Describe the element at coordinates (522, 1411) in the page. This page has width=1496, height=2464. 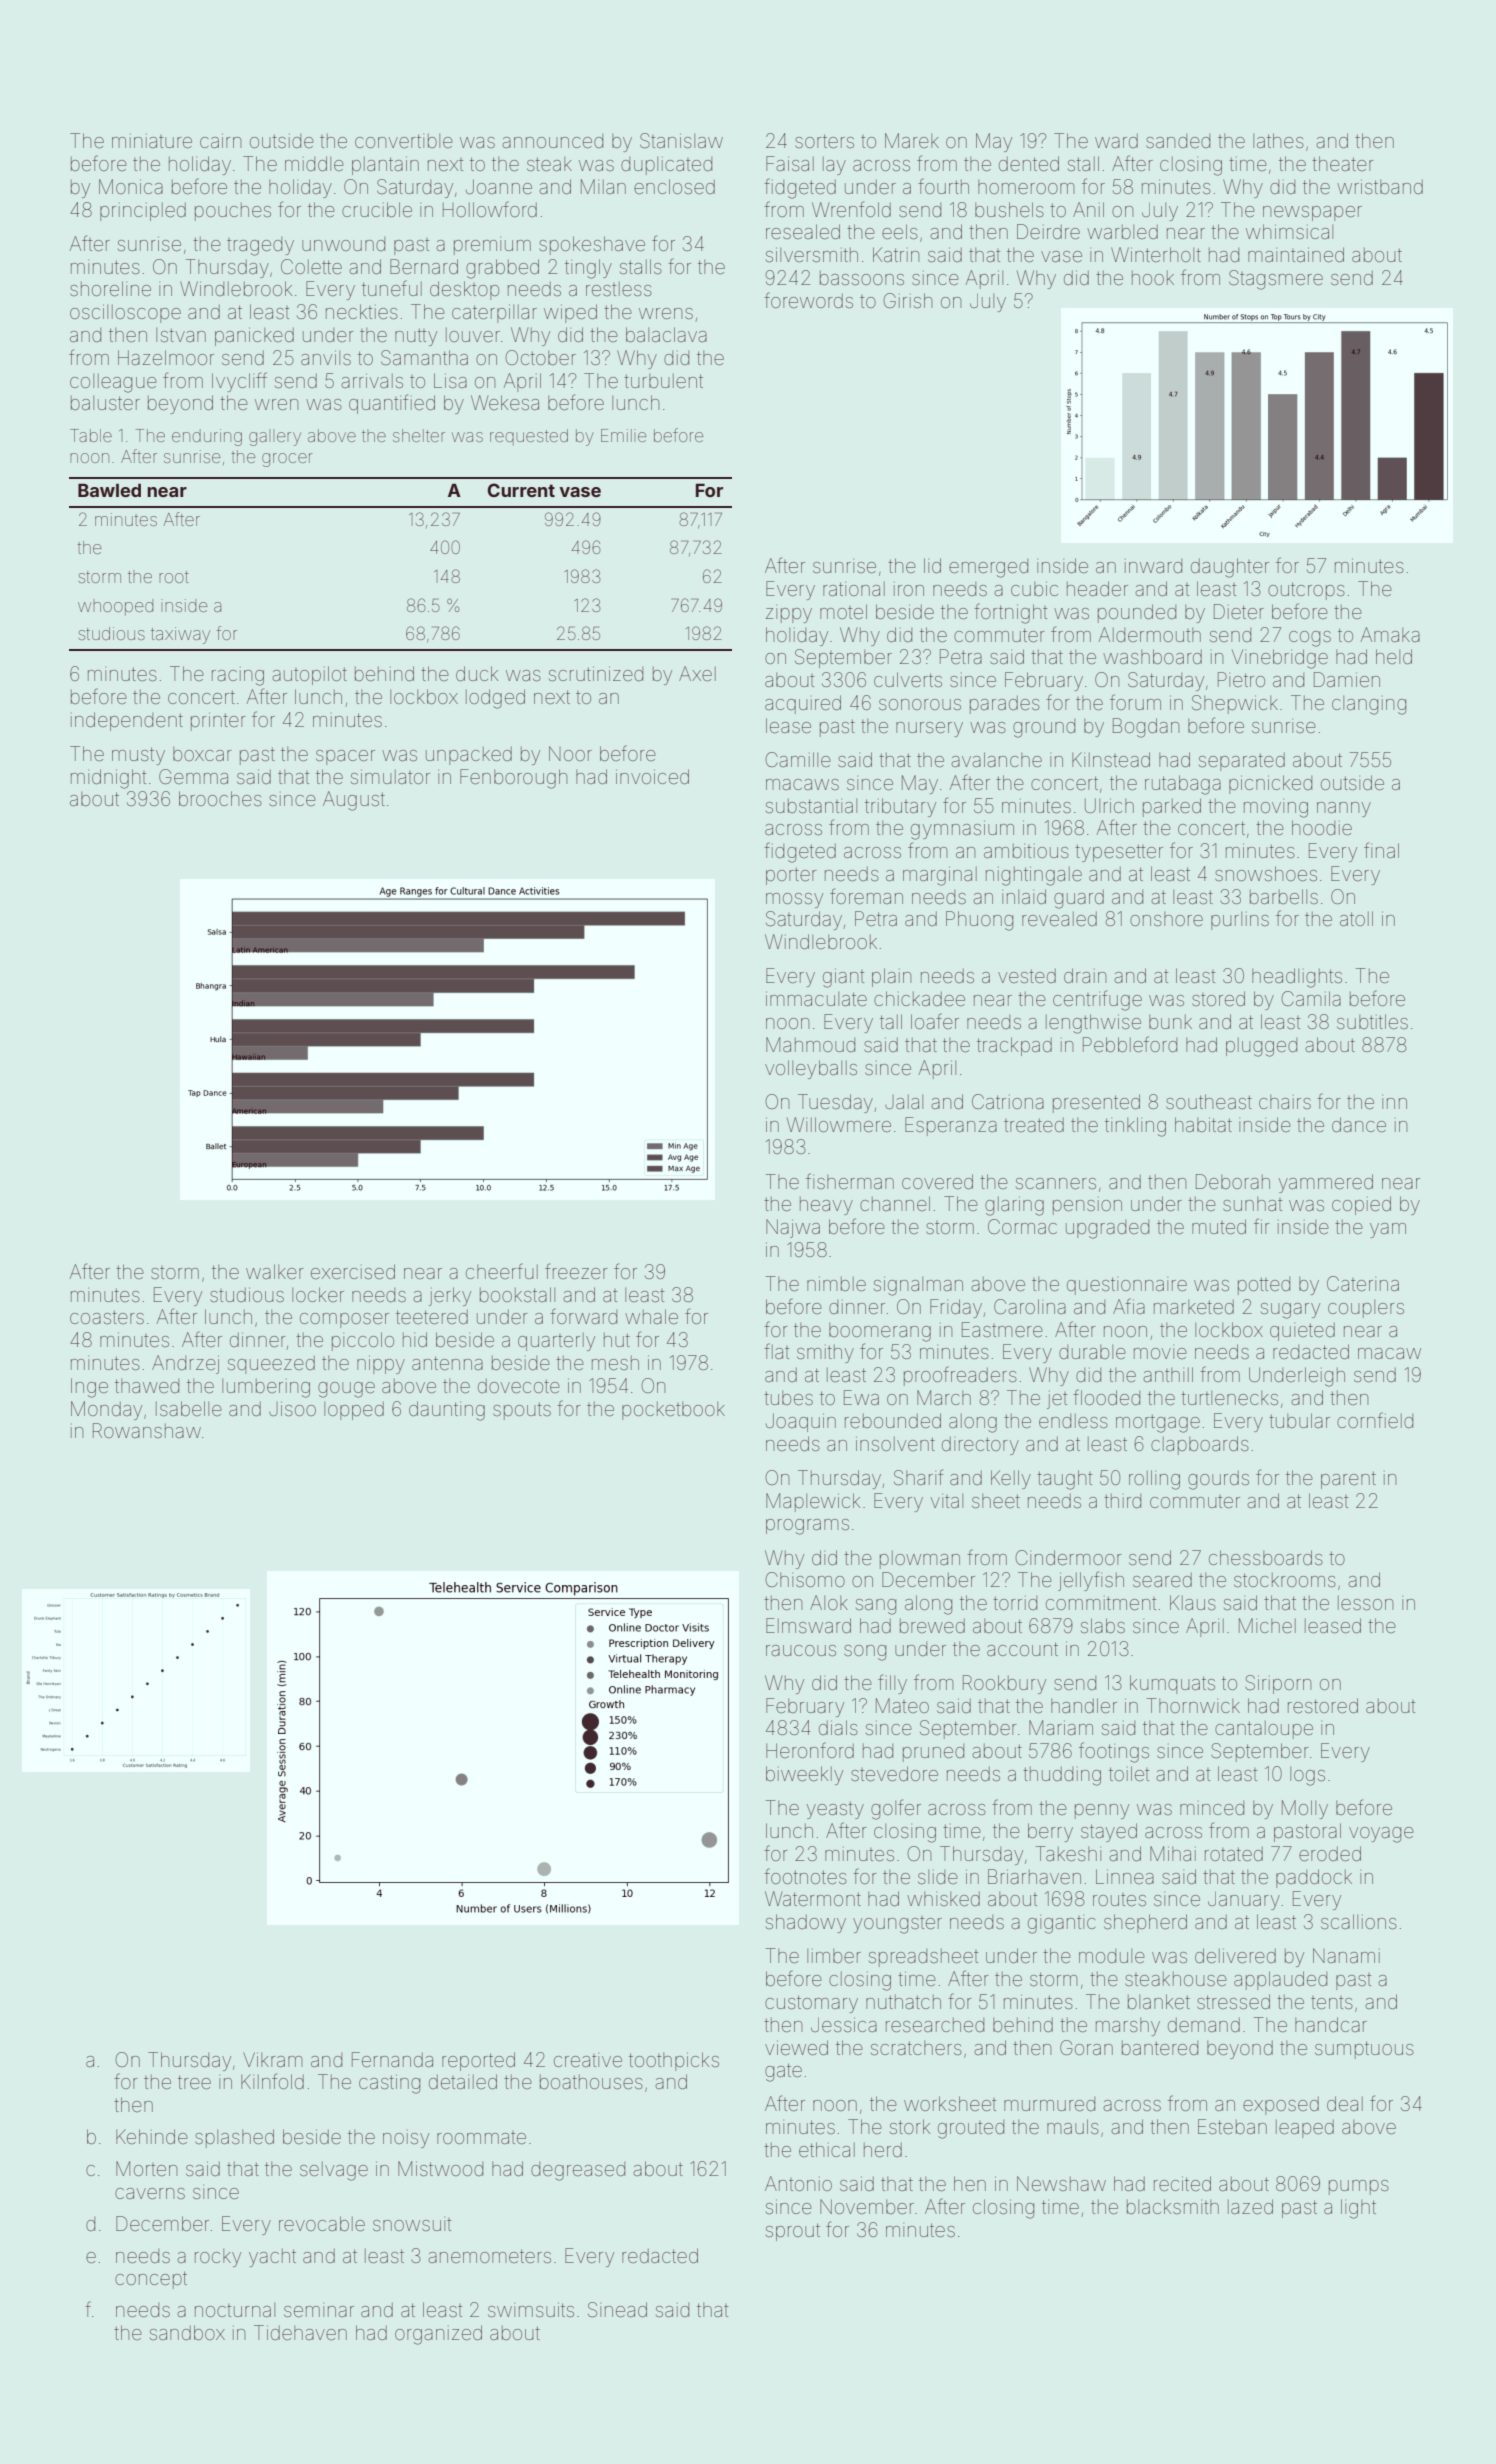
I see `spouts` at that location.
